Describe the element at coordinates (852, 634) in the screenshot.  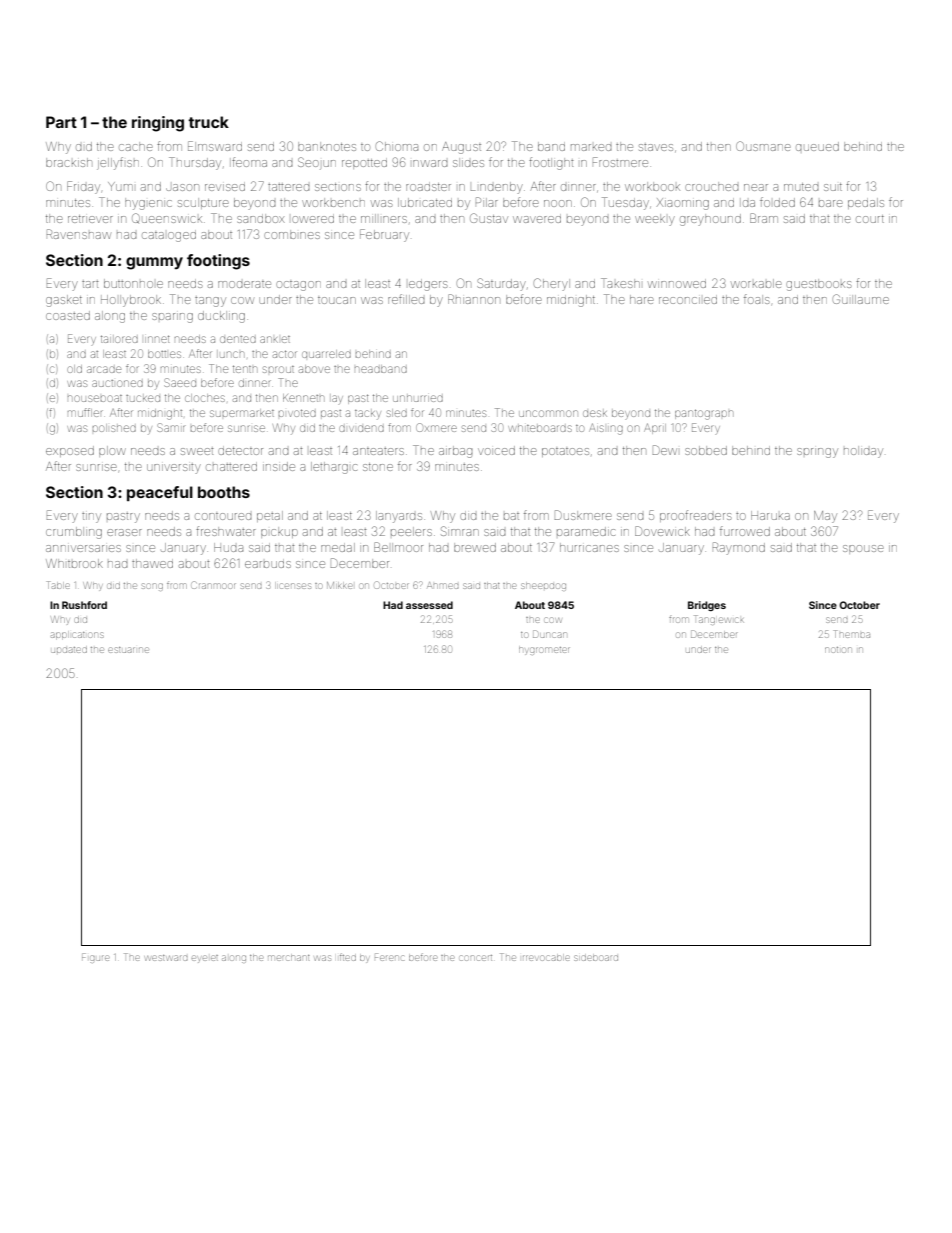
I see `Themba` at that location.
